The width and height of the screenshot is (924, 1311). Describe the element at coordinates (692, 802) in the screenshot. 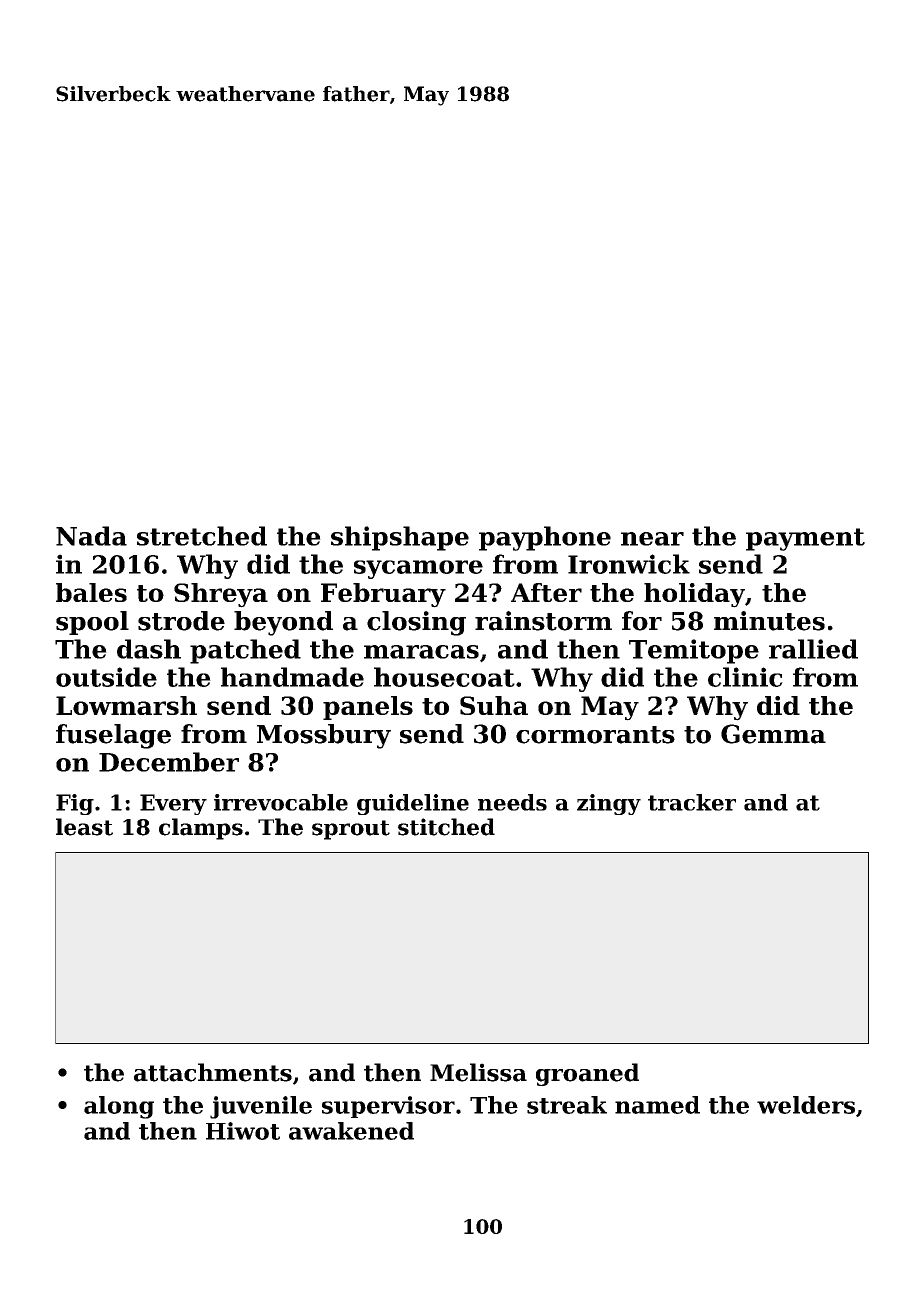

I see `tracker` at that location.
